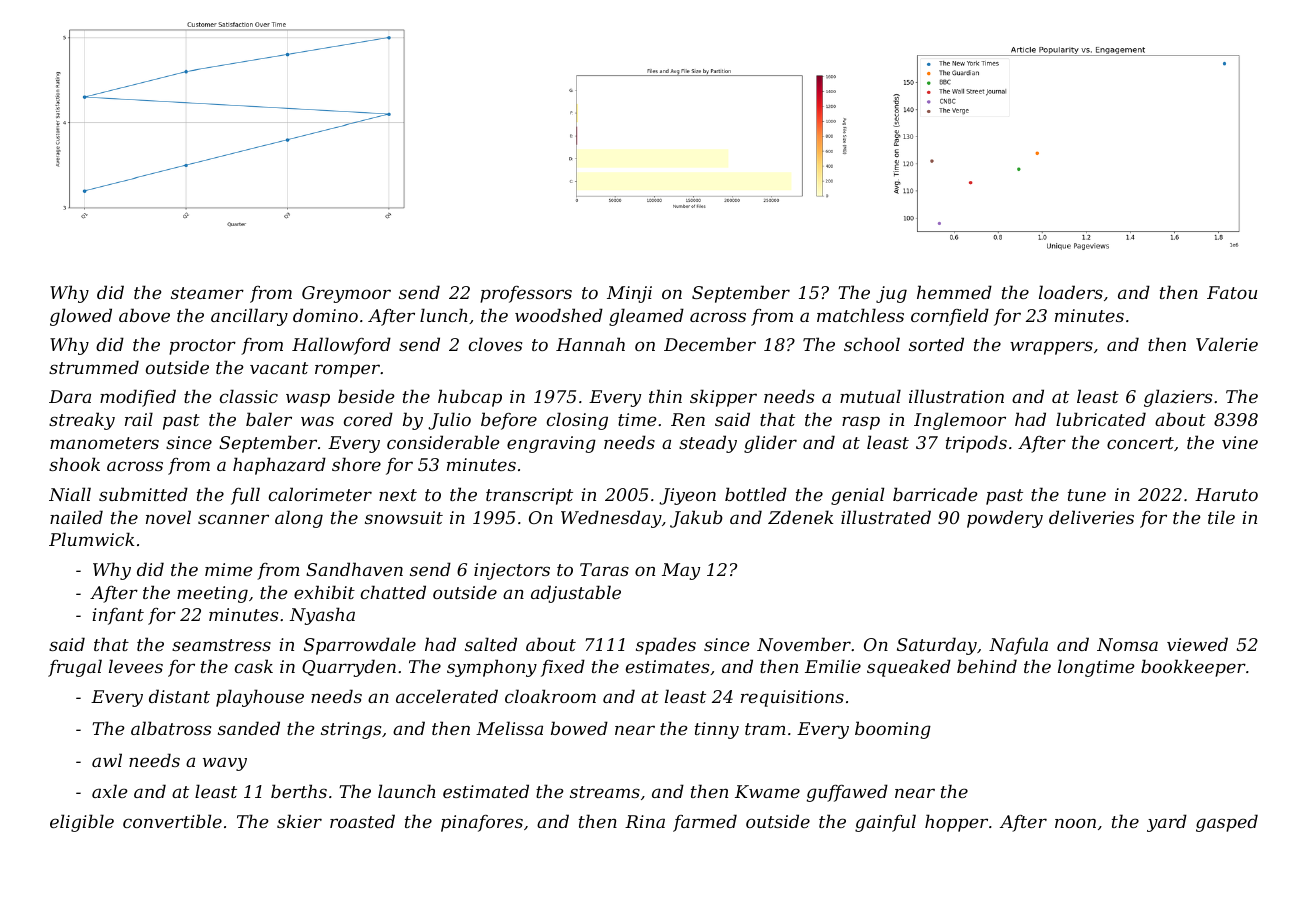  I want to click on skier, so click(299, 821).
